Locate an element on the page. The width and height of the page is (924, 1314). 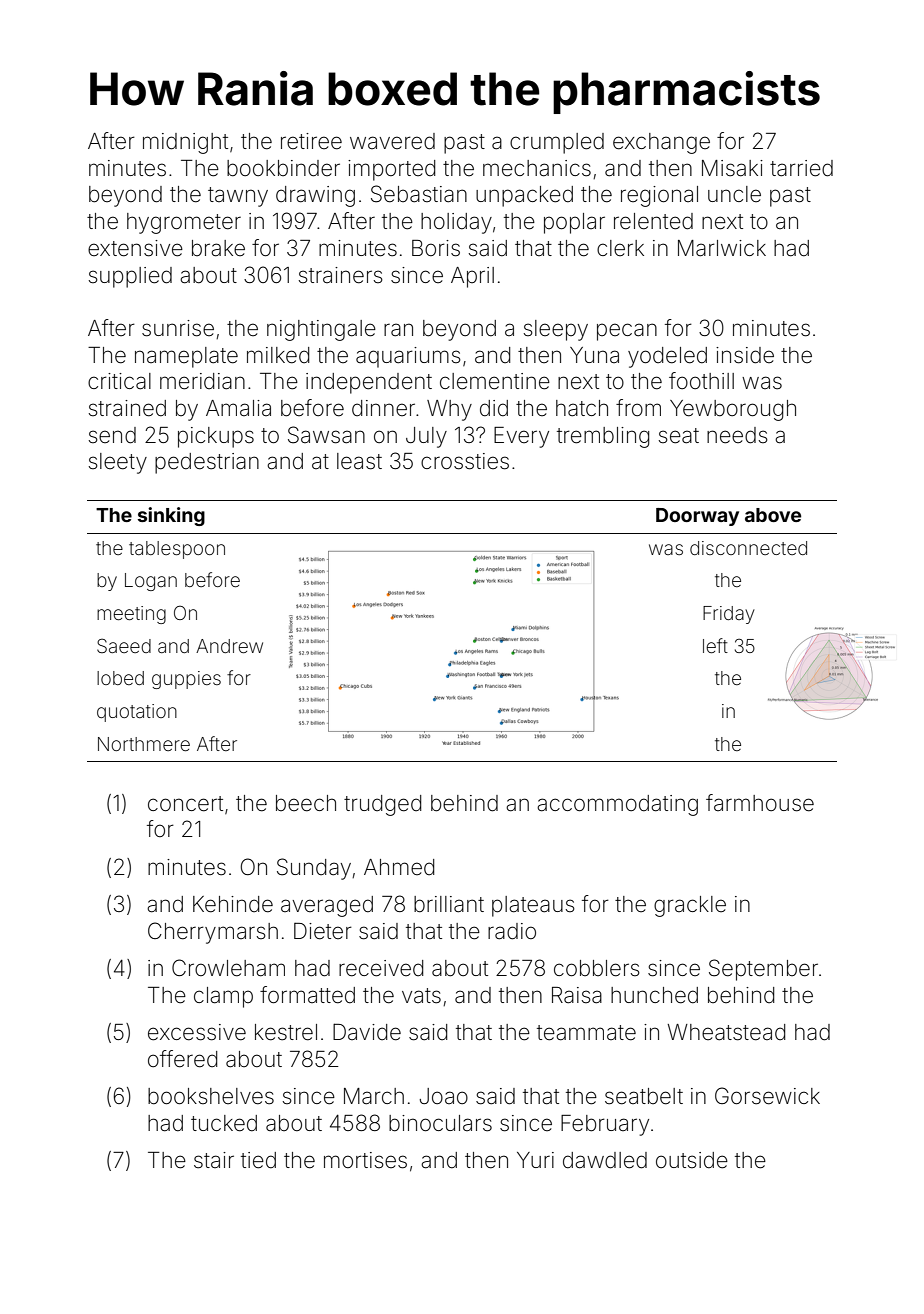
clementine is located at coordinates (495, 381).
